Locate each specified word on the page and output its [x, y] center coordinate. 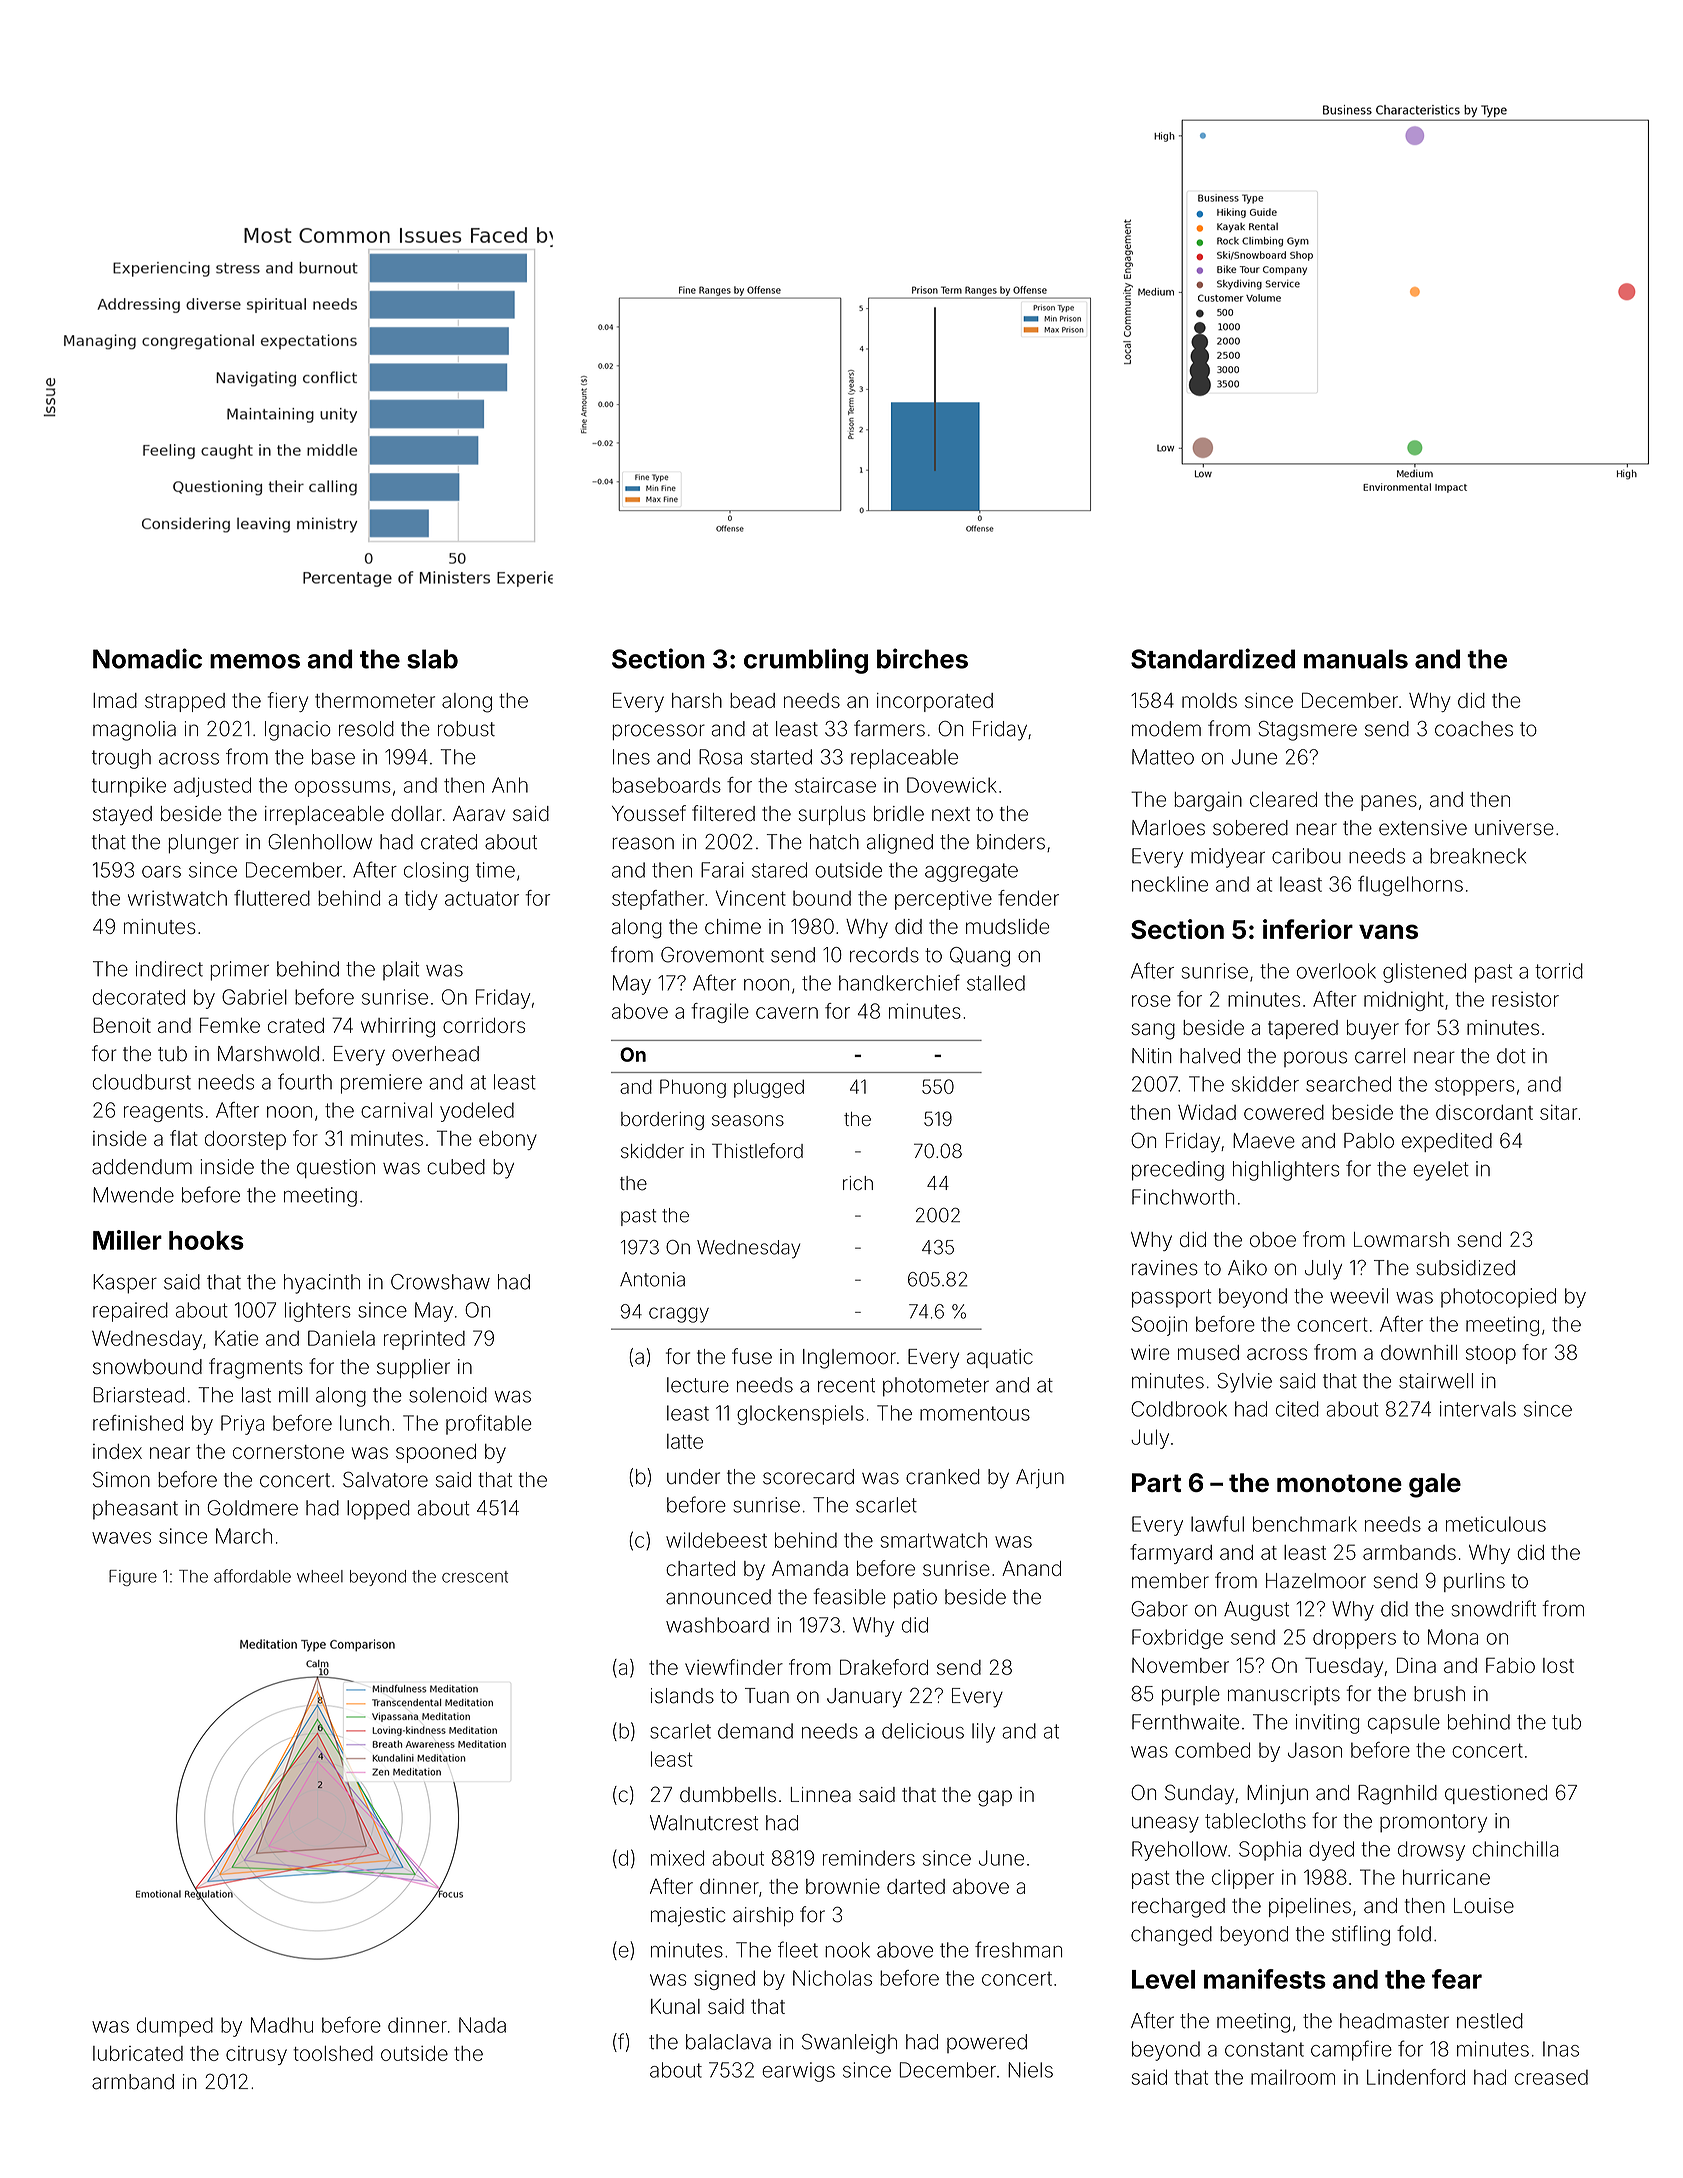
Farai [722, 870]
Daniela [341, 1338]
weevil [1359, 1296]
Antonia [652, 1279]
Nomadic [147, 658]
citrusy [256, 2055]
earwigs [798, 2072]
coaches [1474, 729]
